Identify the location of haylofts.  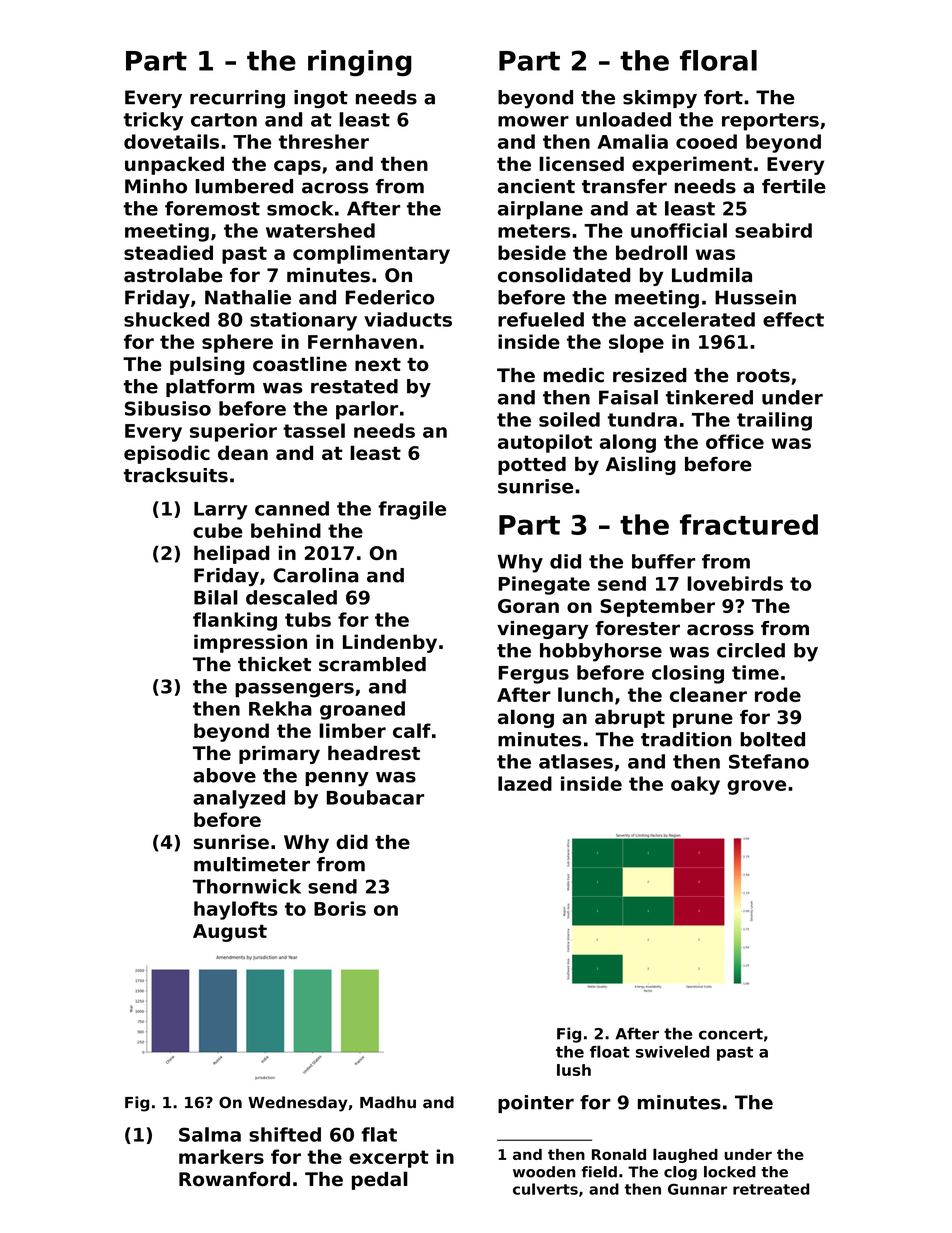
(236, 910).
